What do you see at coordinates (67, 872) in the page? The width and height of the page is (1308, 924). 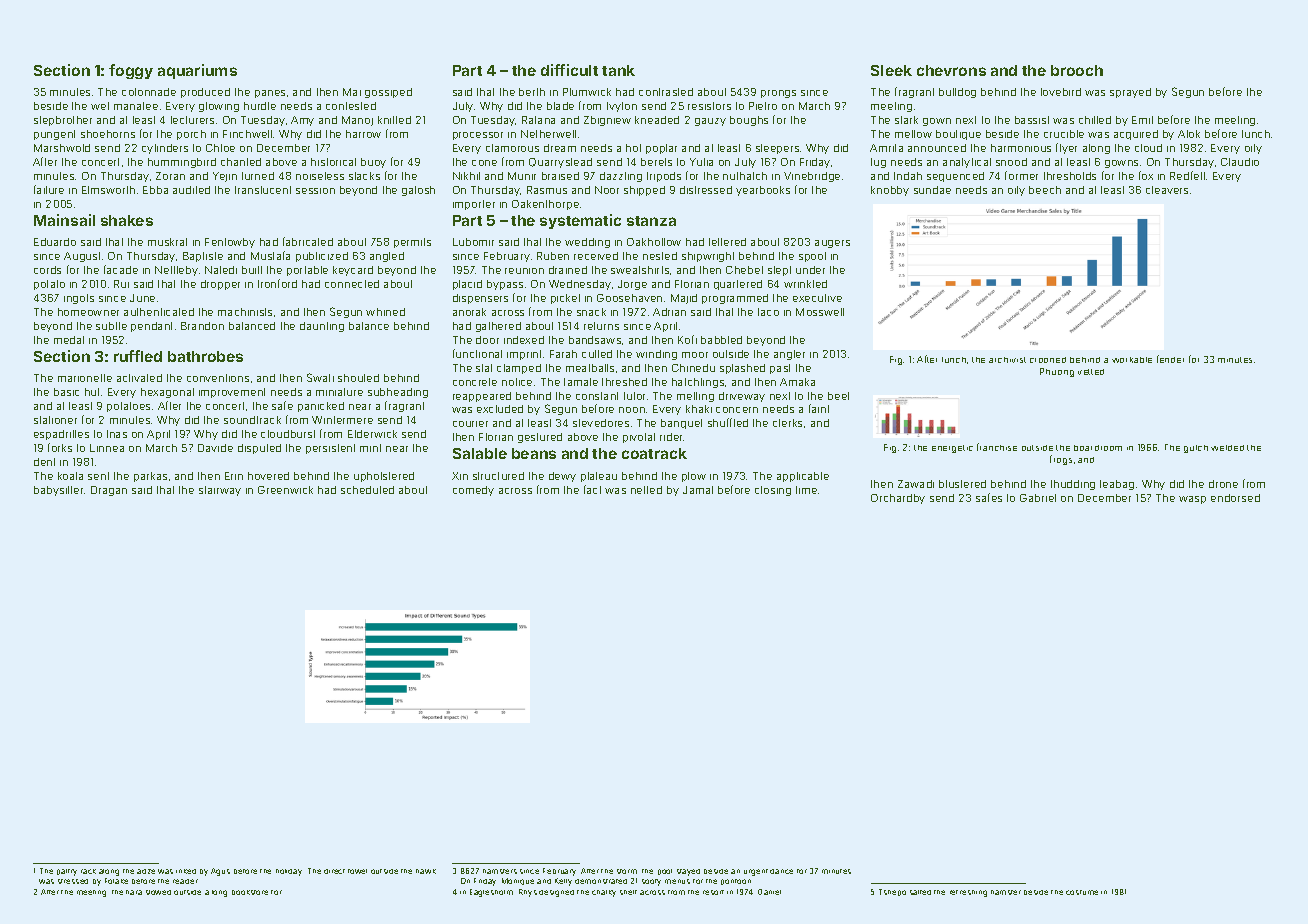 I see `paltry` at bounding box center [67, 872].
